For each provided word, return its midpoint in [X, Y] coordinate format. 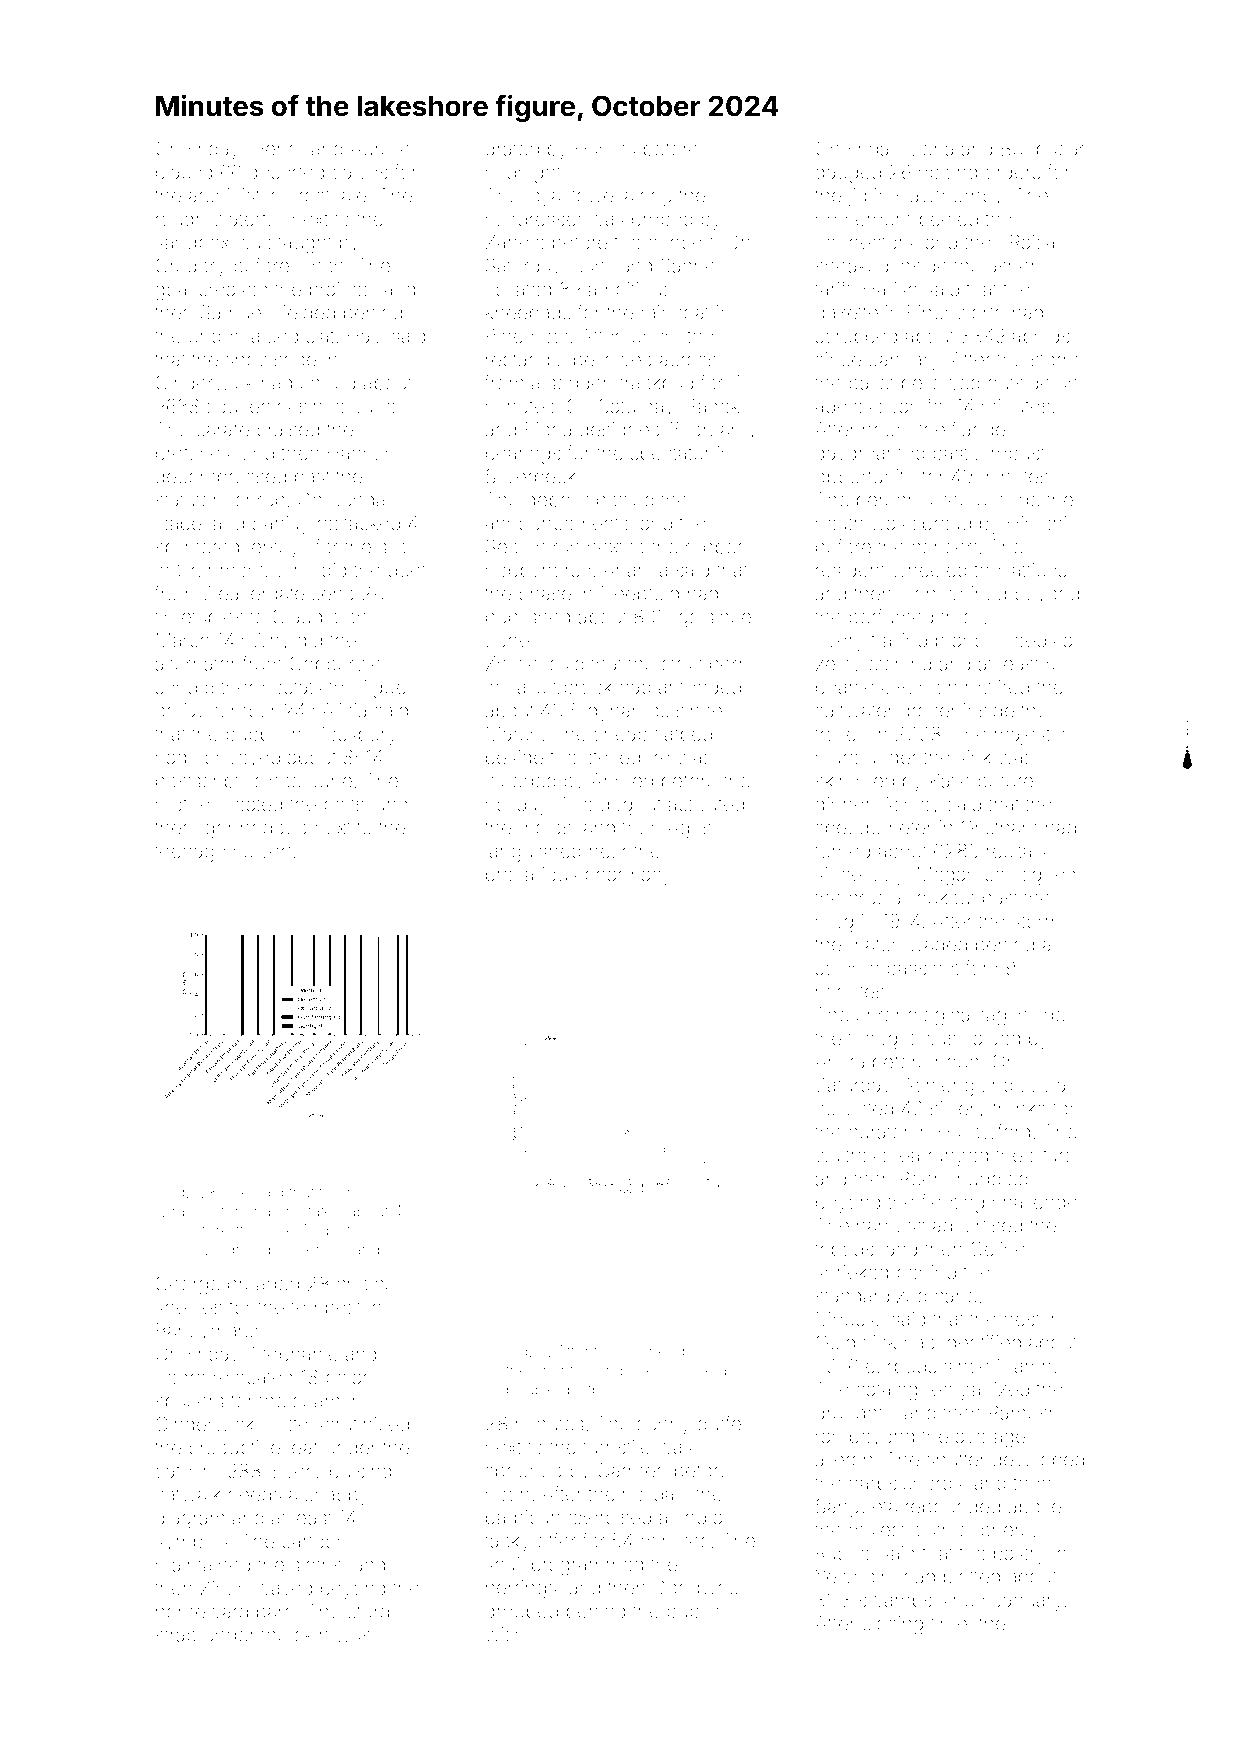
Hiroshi [1037, 523]
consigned [1030, 876]
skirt [312, 1635]
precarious [531, 876]
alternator [195, 664]
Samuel [233, 312]
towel [594, 195]
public [692, 1613]
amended [700, 687]
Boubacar [1042, 148]
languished [533, 853]
